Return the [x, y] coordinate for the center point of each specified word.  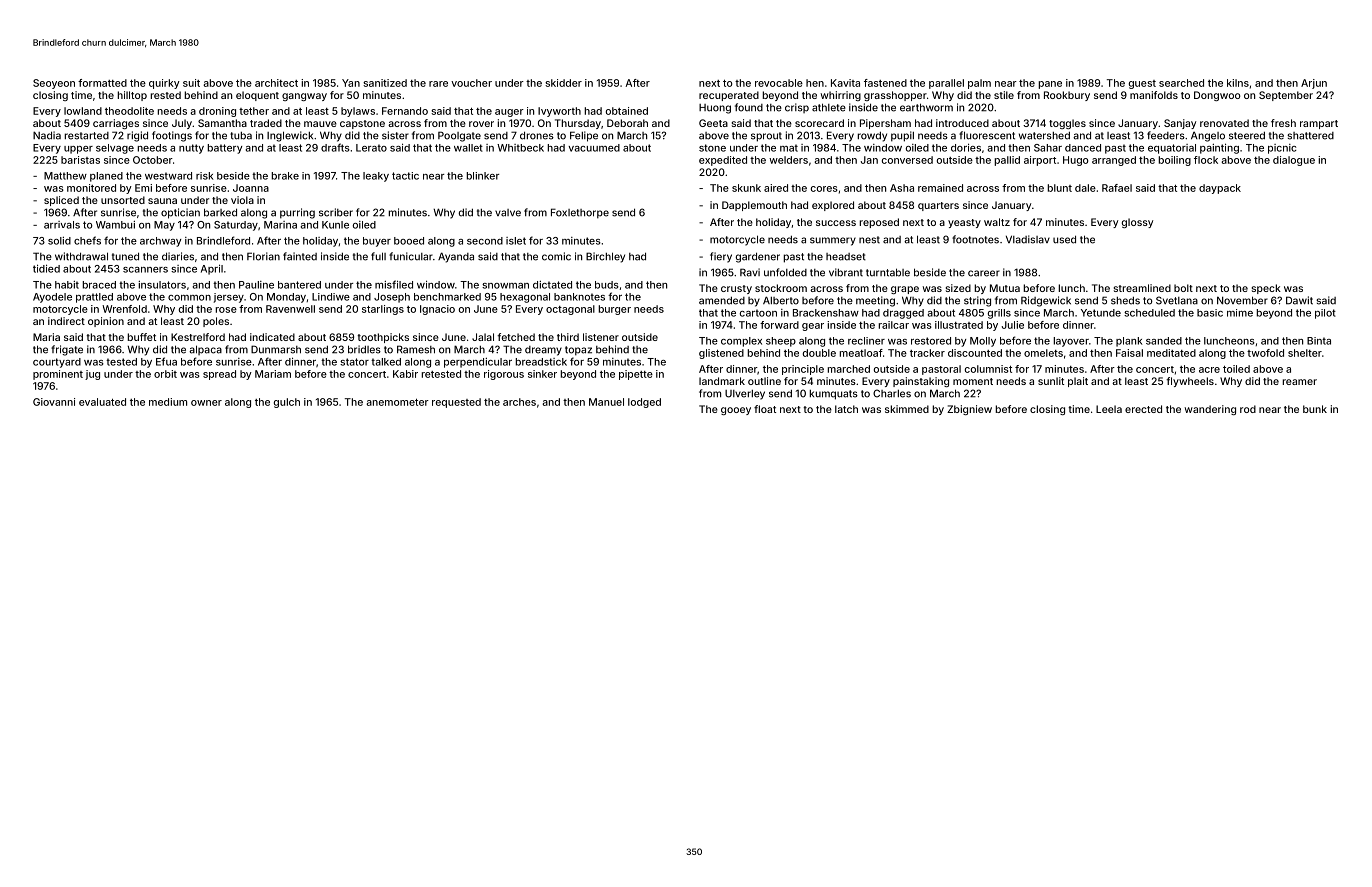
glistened [721, 354]
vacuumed [594, 148]
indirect [66, 321]
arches [519, 402]
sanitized [385, 83]
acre [1209, 370]
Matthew [65, 176]
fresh [1283, 123]
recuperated [729, 96]
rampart [1319, 124]
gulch [287, 403]
